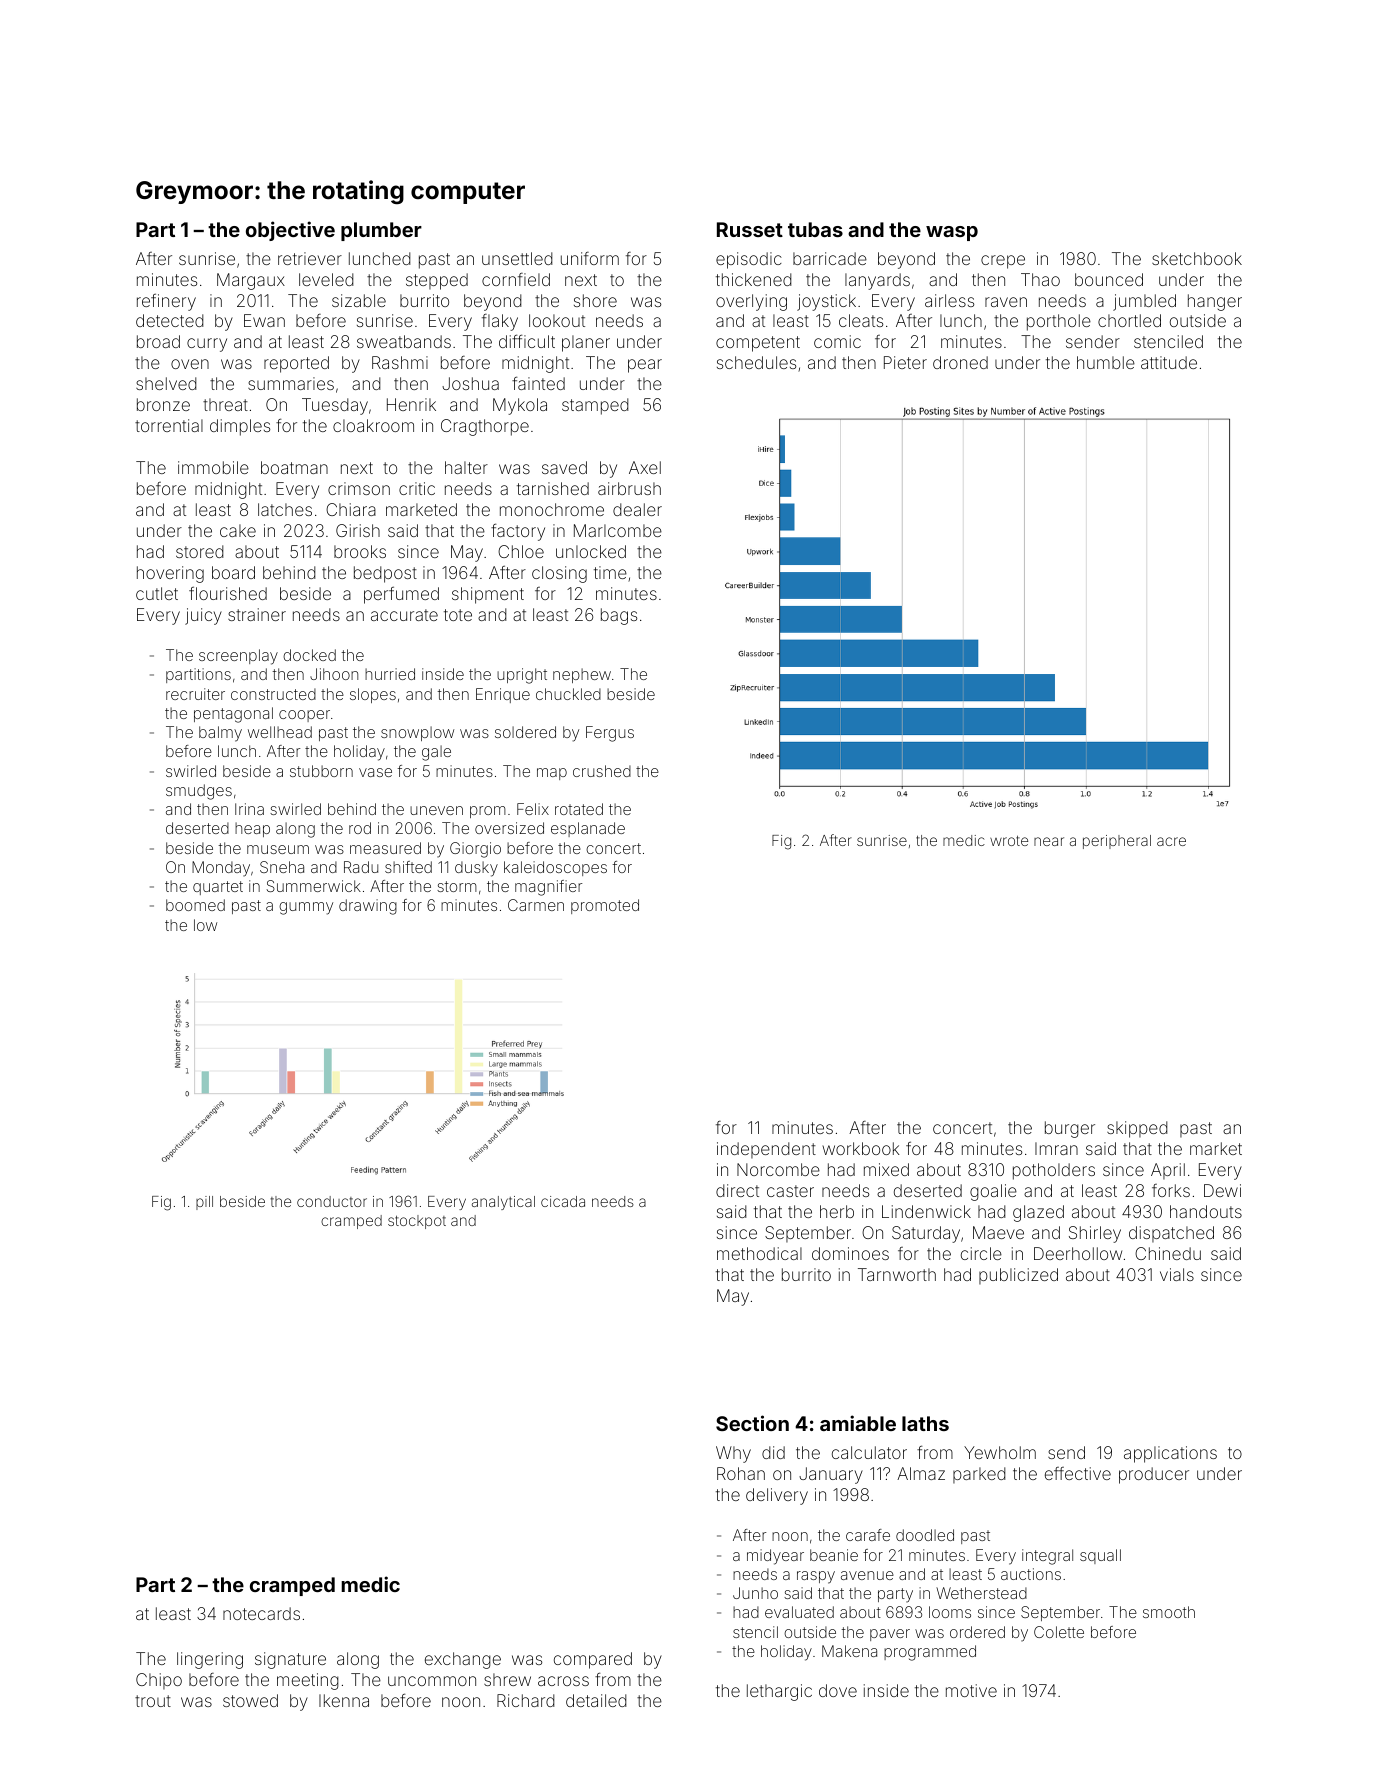 This screenshot has width=1378, height=1783. Describe the element at coordinates (741, 1473) in the screenshot. I see `Rohan` at that location.
